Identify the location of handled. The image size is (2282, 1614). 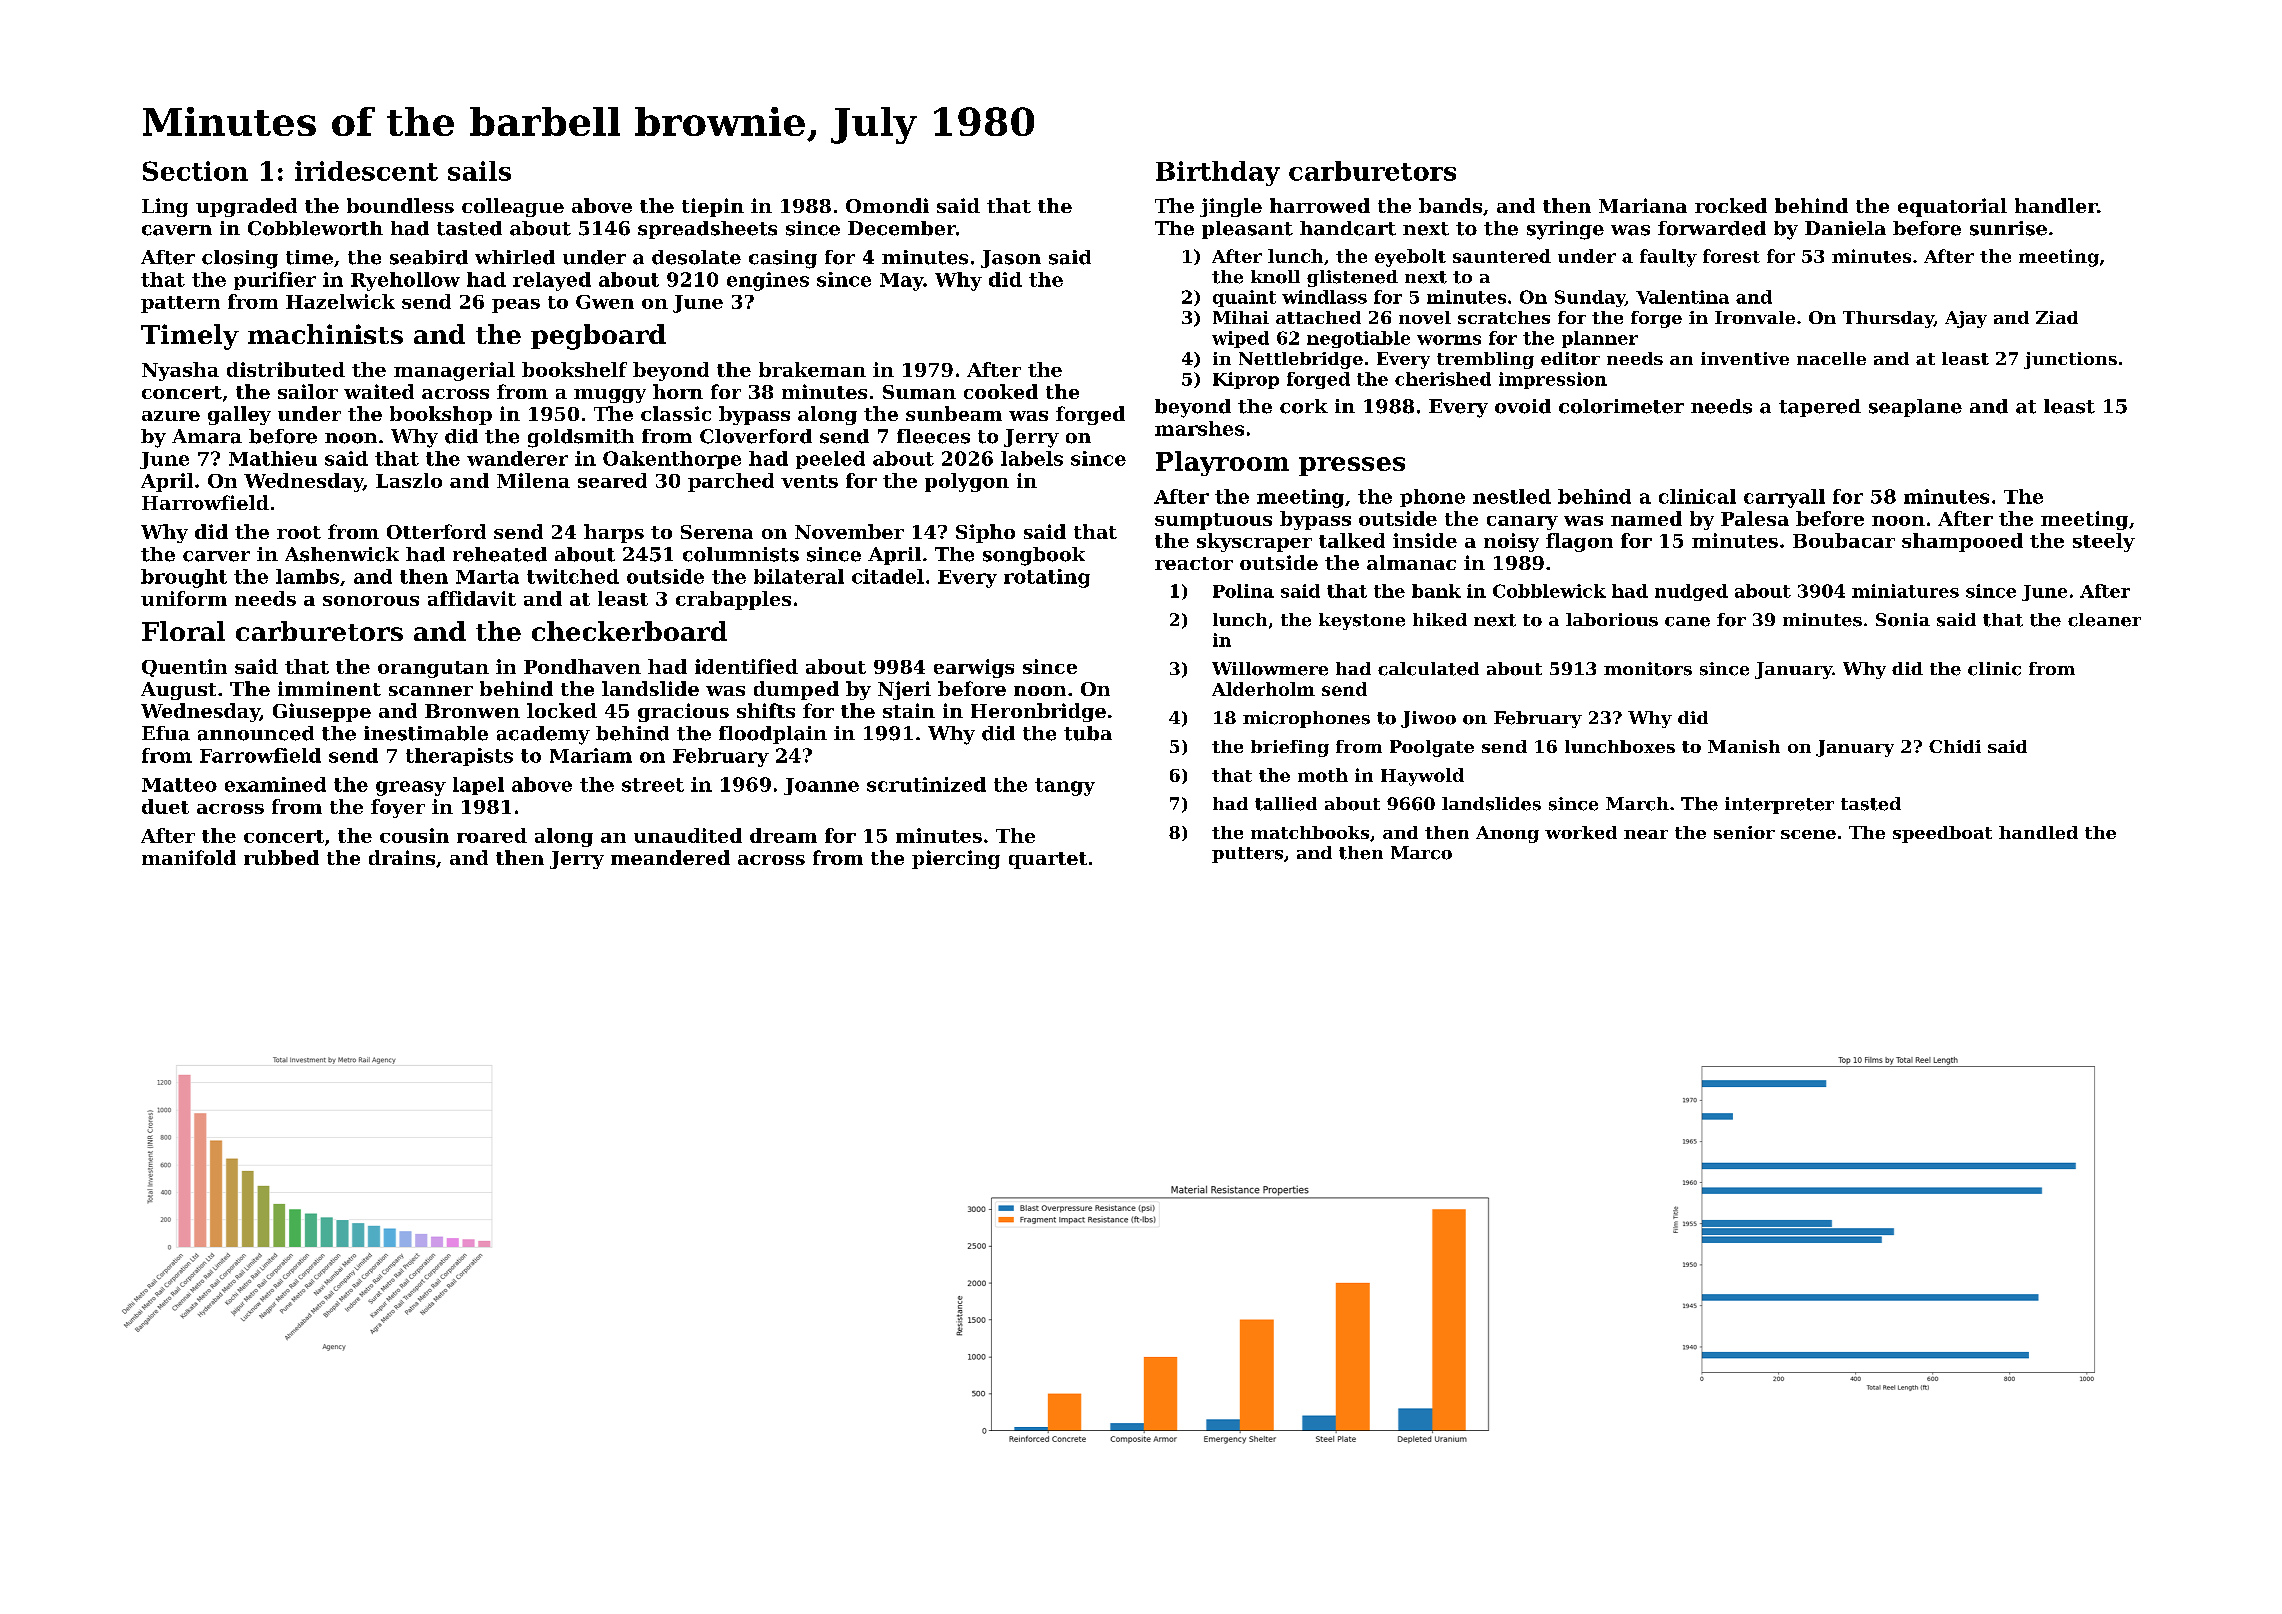
(2038, 832).
